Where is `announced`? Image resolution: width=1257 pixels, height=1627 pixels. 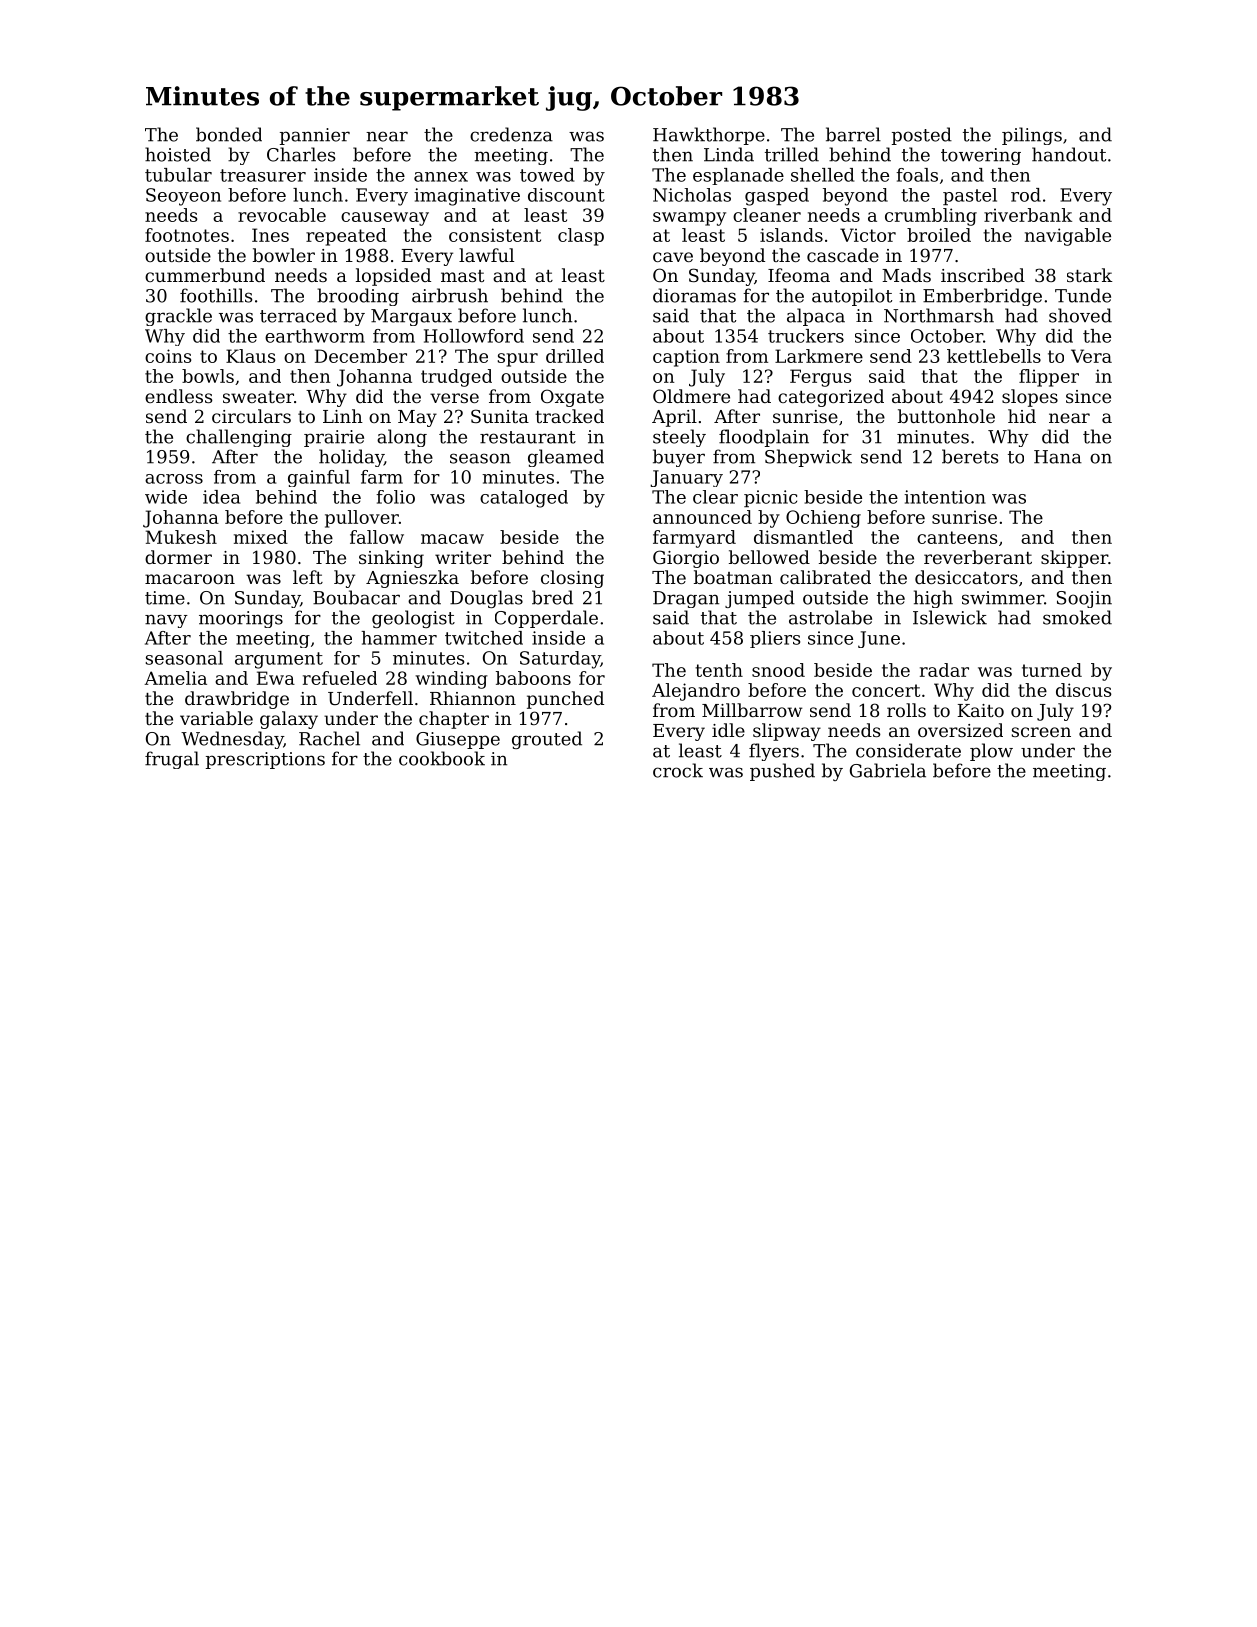 announced is located at coordinates (702, 517).
